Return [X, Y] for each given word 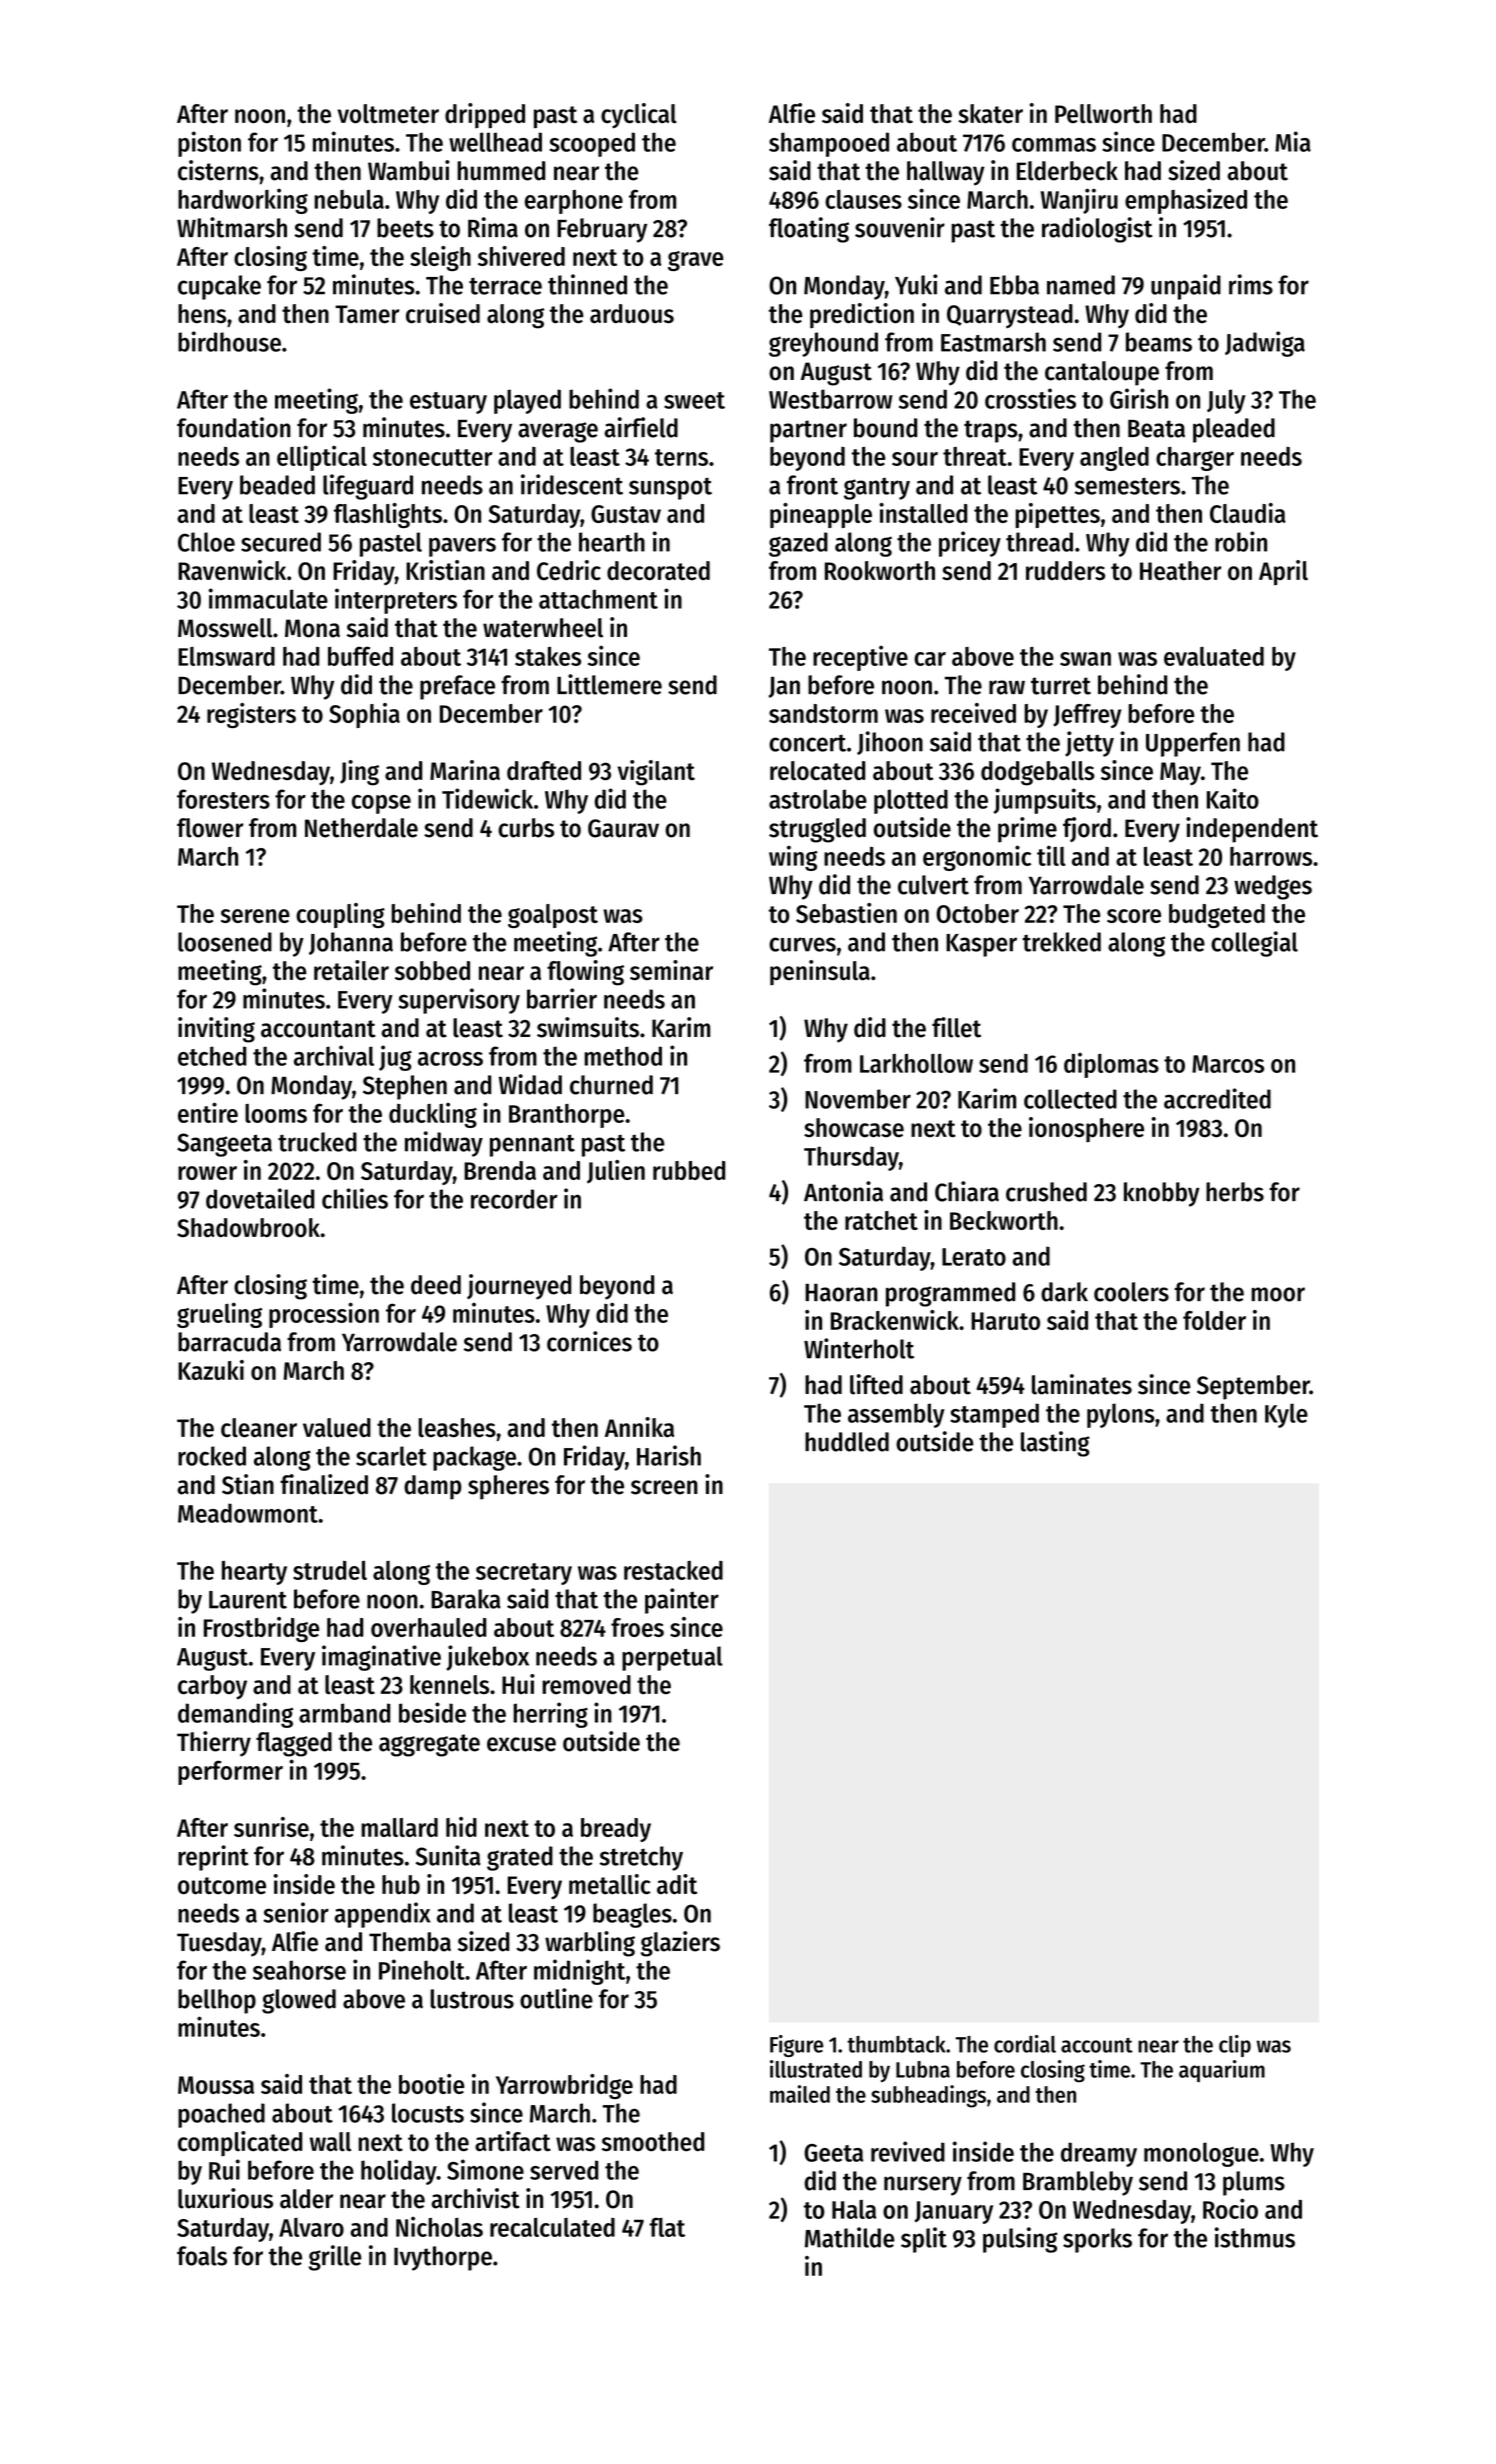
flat [667, 2227]
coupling [340, 915]
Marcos [1228, 1064]
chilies [355, 1198]
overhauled [428, 1627]
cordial [1025, 2044]
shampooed [829, 144]
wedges [1273, 887]
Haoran [841, 1293]
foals [202, 2256]
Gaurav [623, 828]
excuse [521, 1744]
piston [209, 144]
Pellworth [1103, 114]
